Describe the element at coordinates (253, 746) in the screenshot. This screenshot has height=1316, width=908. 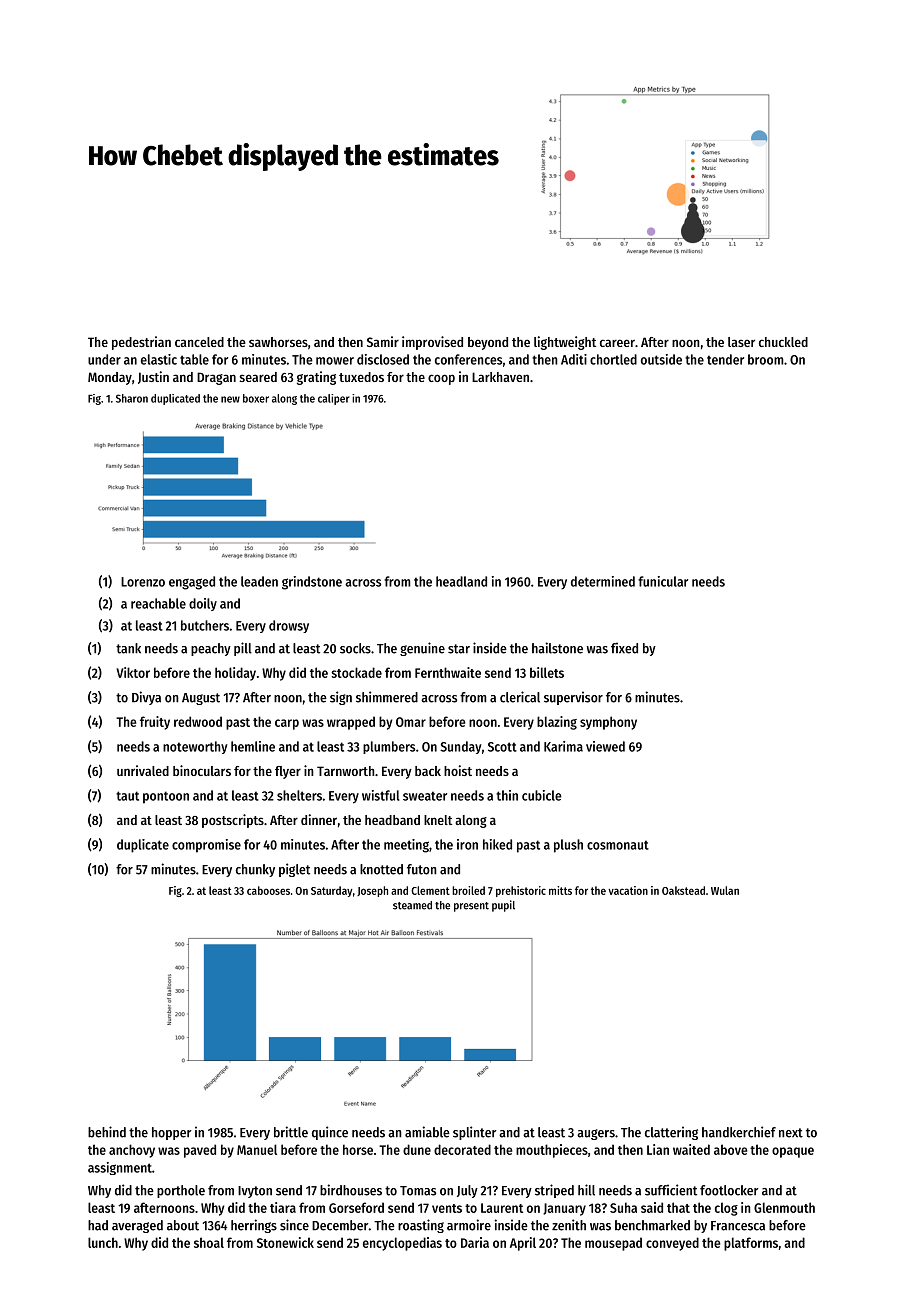
I see `hemline` at that location.
